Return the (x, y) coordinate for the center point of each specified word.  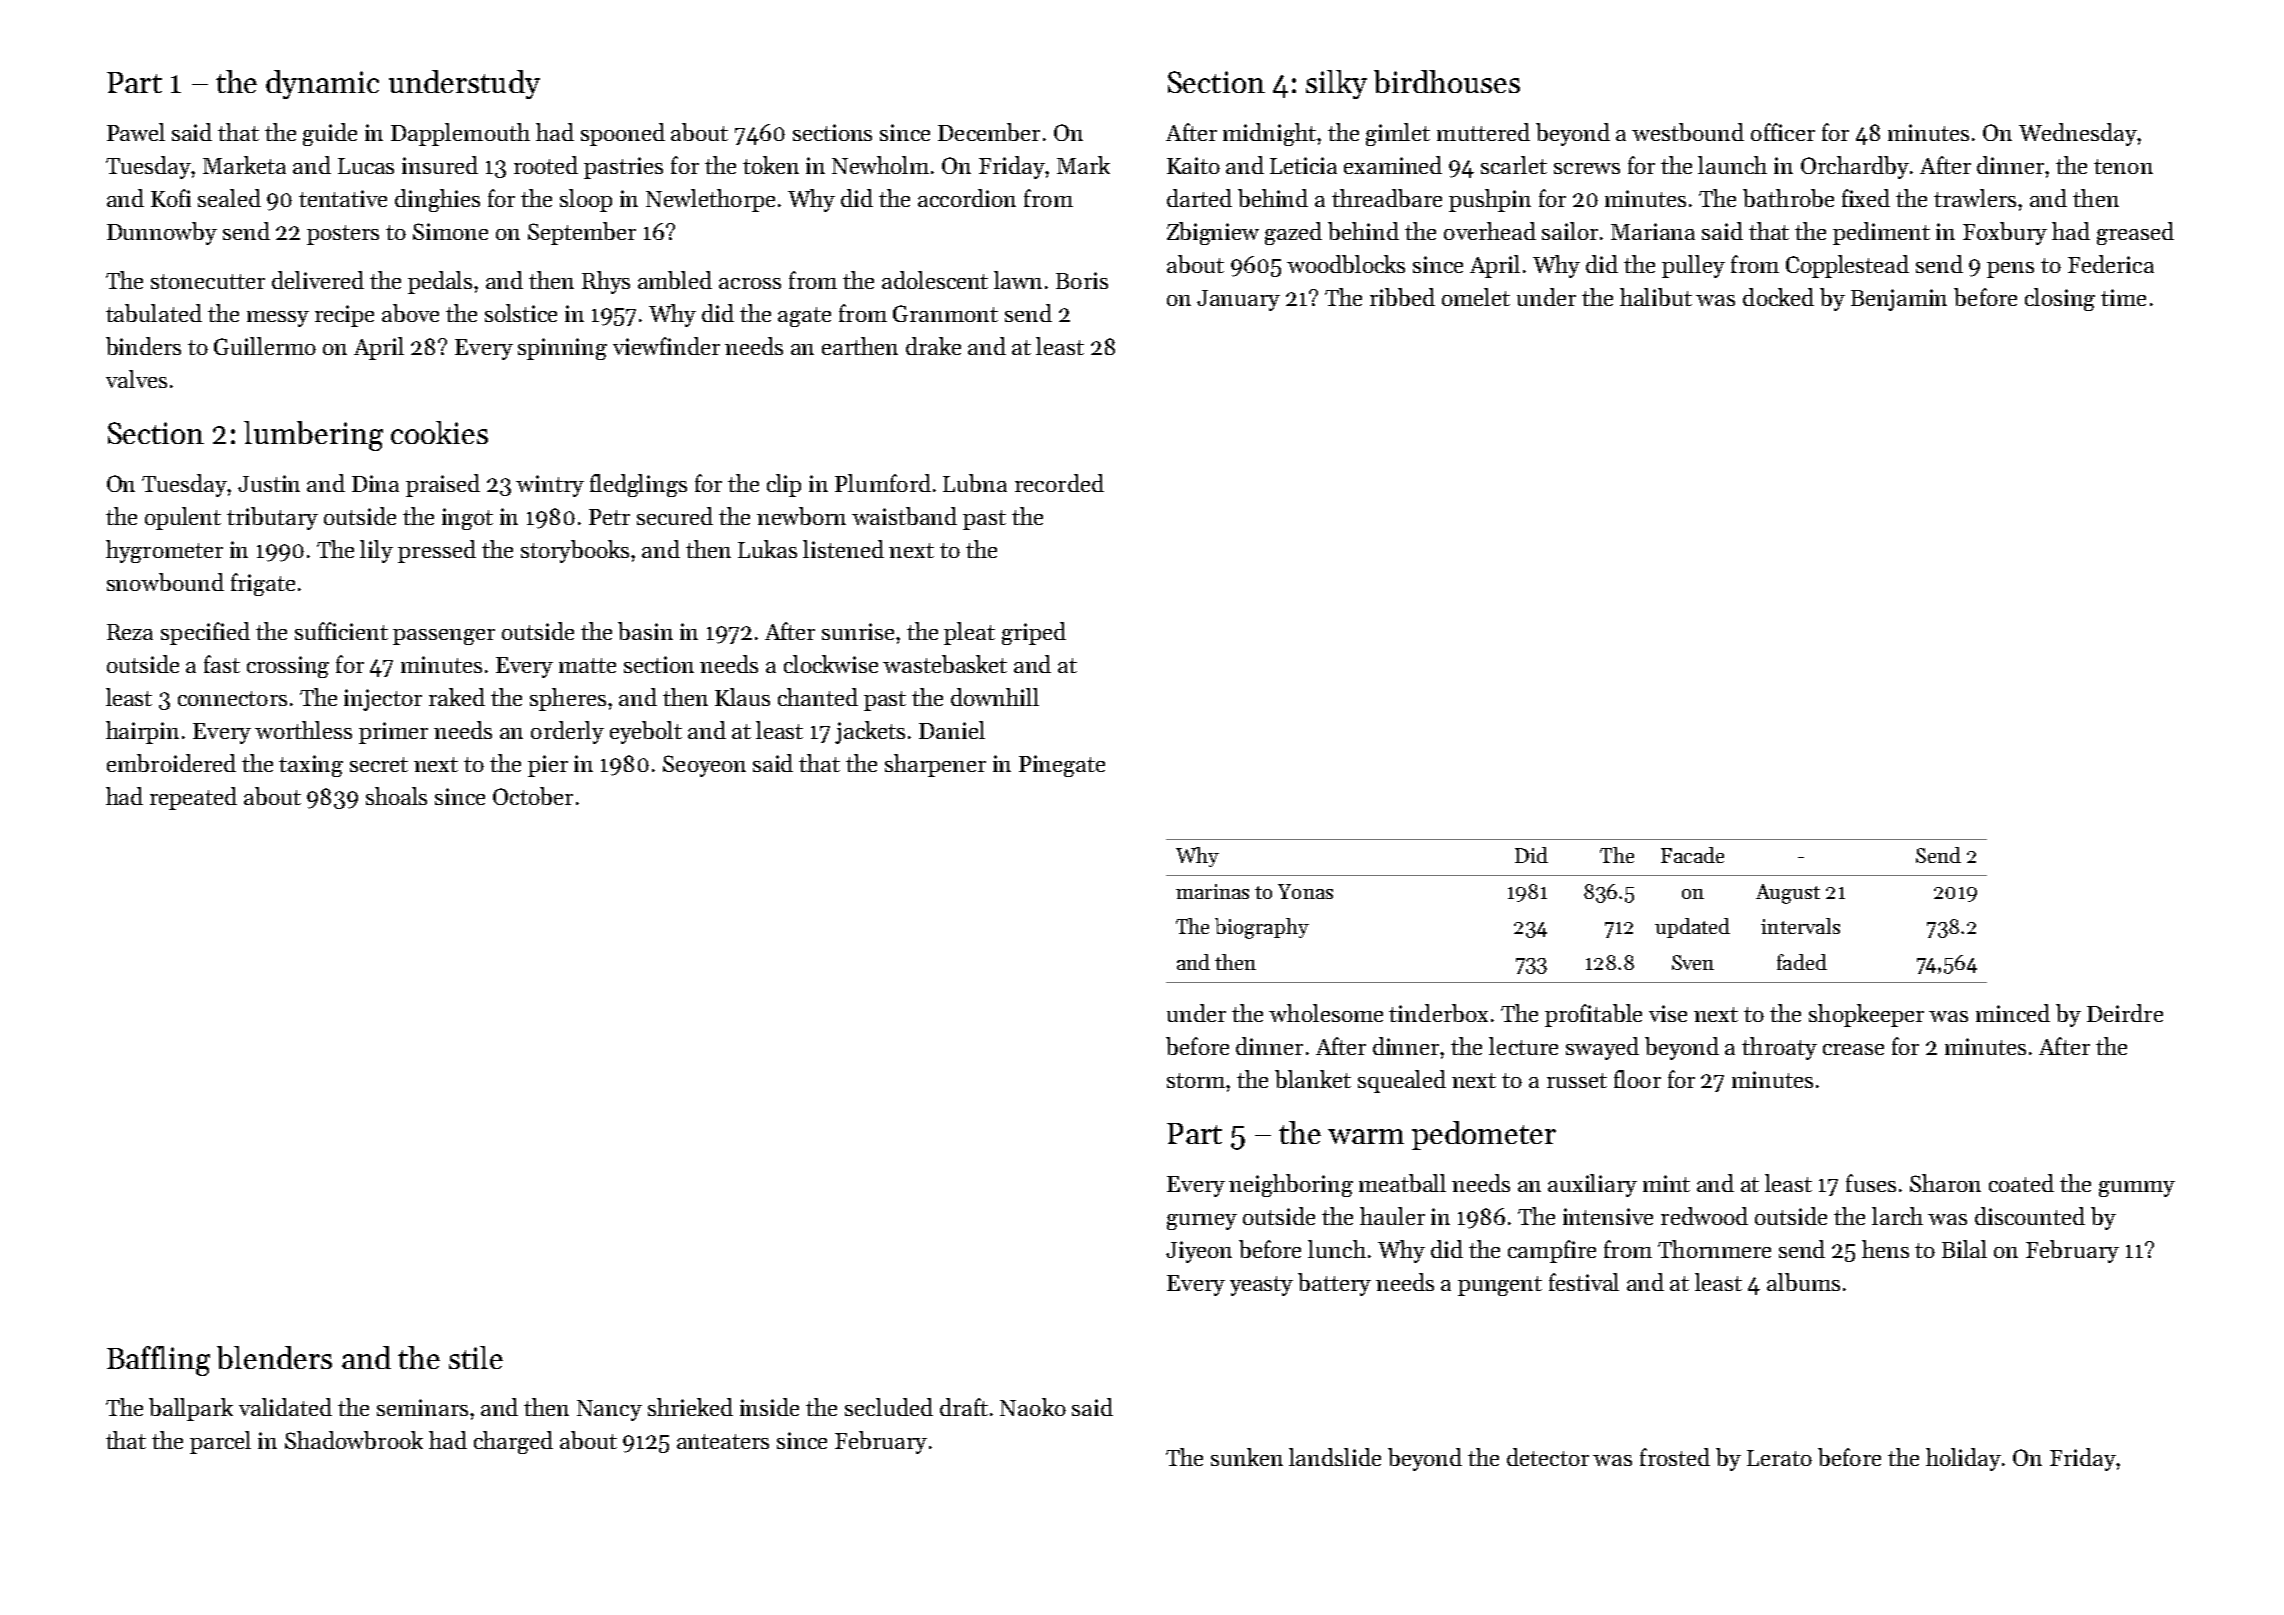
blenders (274, 1357)
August (1788, 894)
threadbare (1387, 198)
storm (1197, 1080)
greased (2135, 233)
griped (1034, 633)
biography (1262, 928)
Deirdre (2125, 1013)
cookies (439, 432)
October (533, 796)
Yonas (1305, 891)
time (2123, 297)
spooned (623, 134)
